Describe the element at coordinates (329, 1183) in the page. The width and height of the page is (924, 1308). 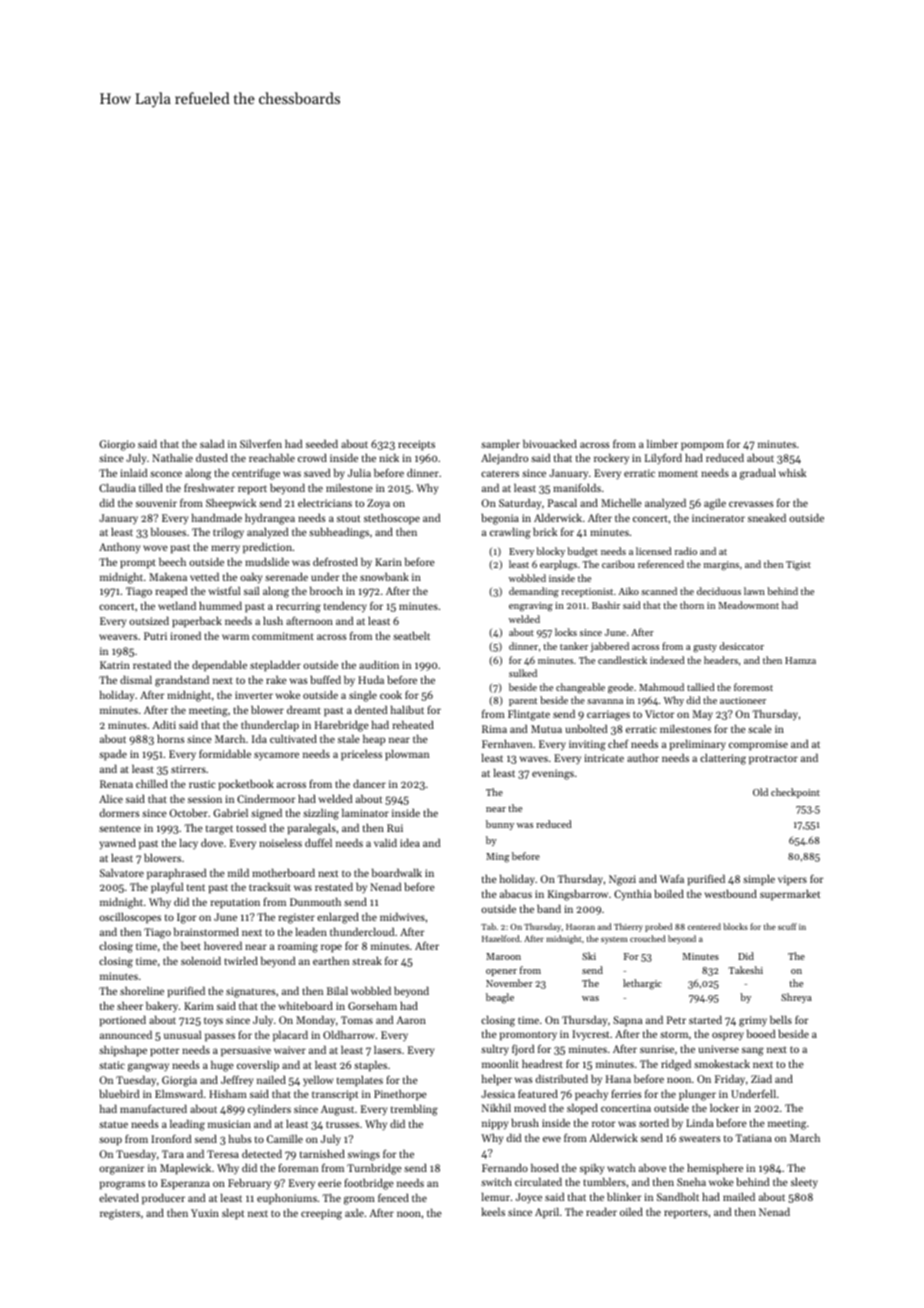
I see `eerie` at that location.
